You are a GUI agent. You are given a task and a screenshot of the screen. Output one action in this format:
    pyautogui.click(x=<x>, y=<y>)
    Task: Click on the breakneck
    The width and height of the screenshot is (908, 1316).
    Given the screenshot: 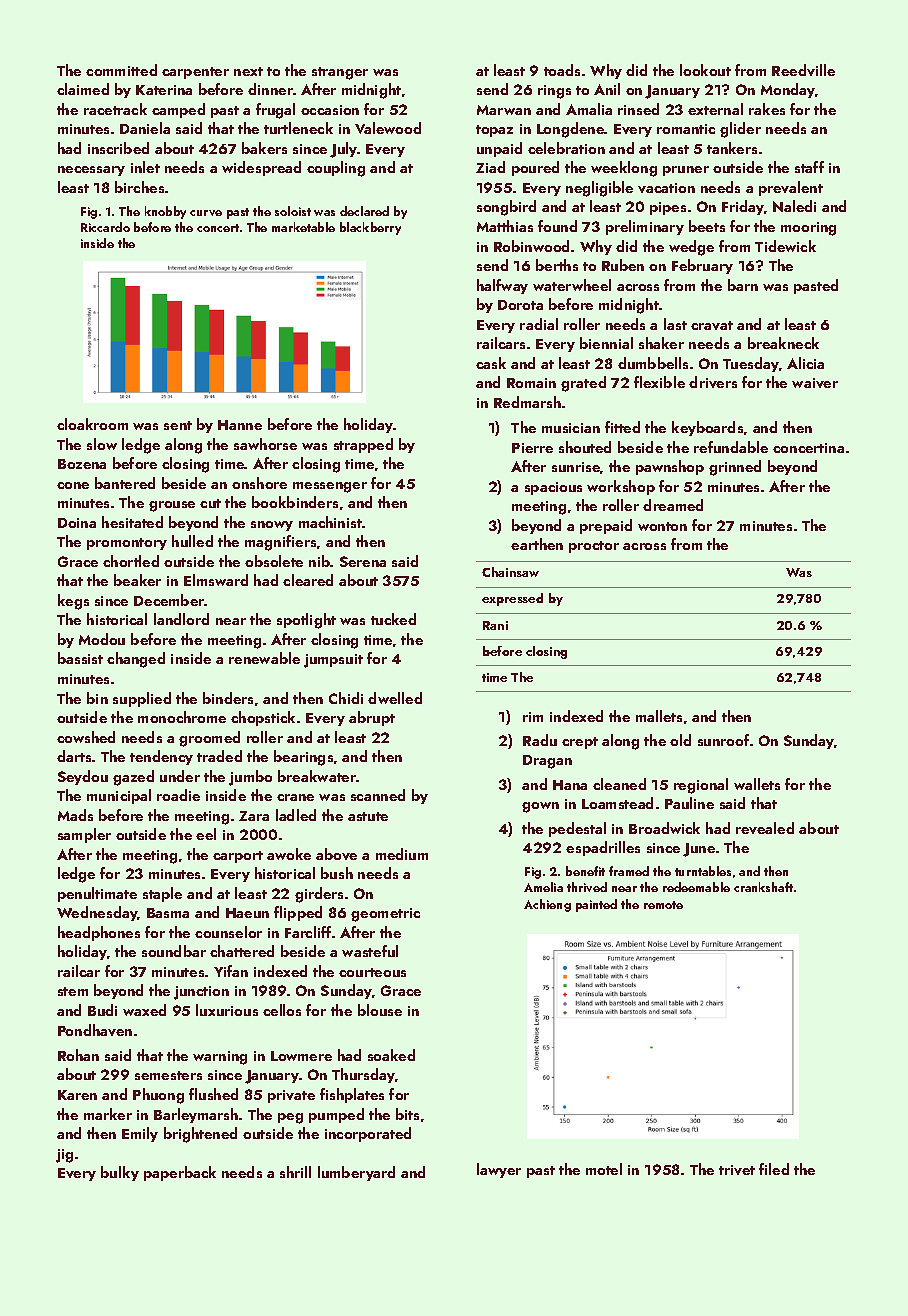 What is the action you would take?
    pyautogui.click(x=783, y=343)
